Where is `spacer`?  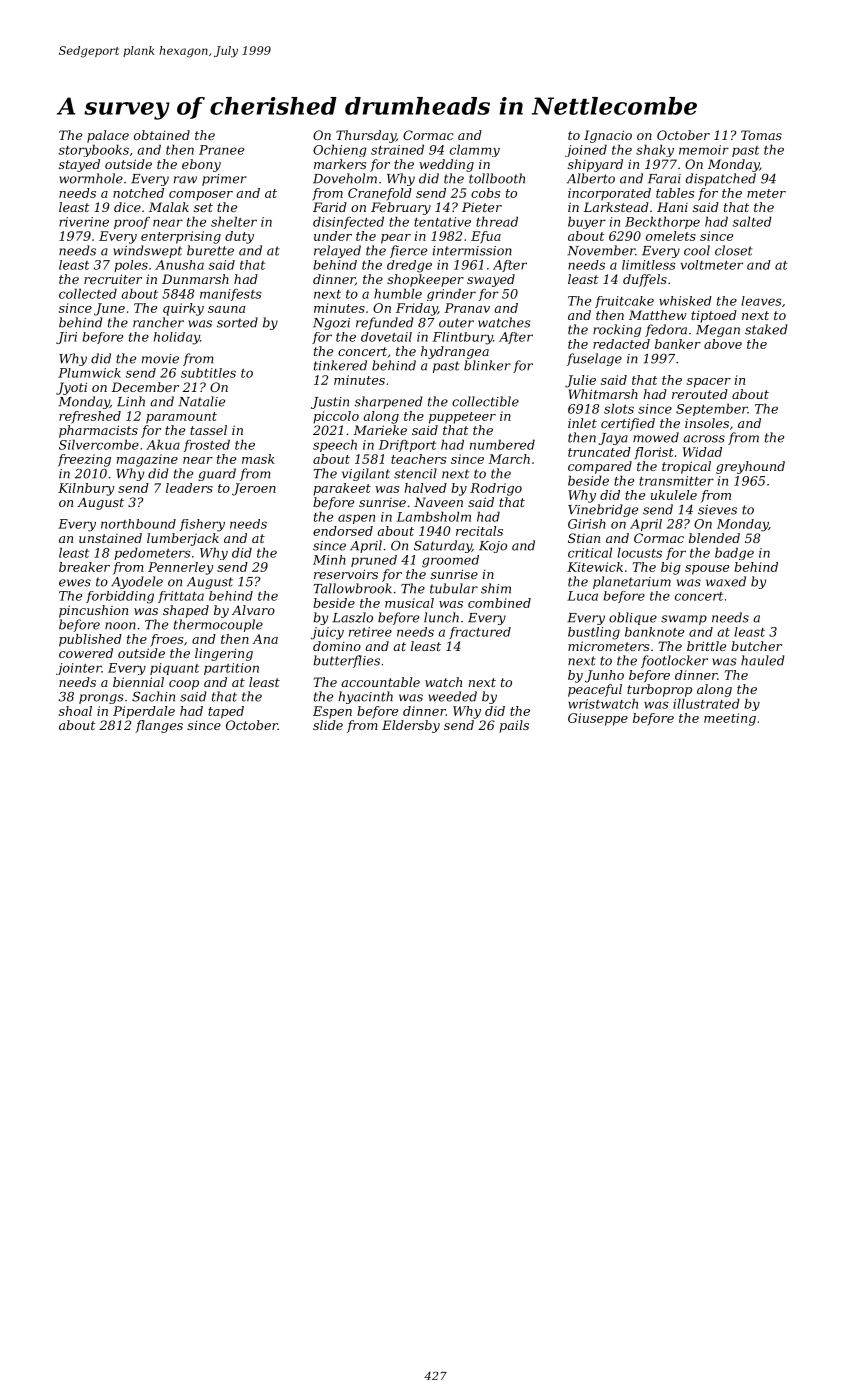 spacer is located at coordinates (709, 383).
